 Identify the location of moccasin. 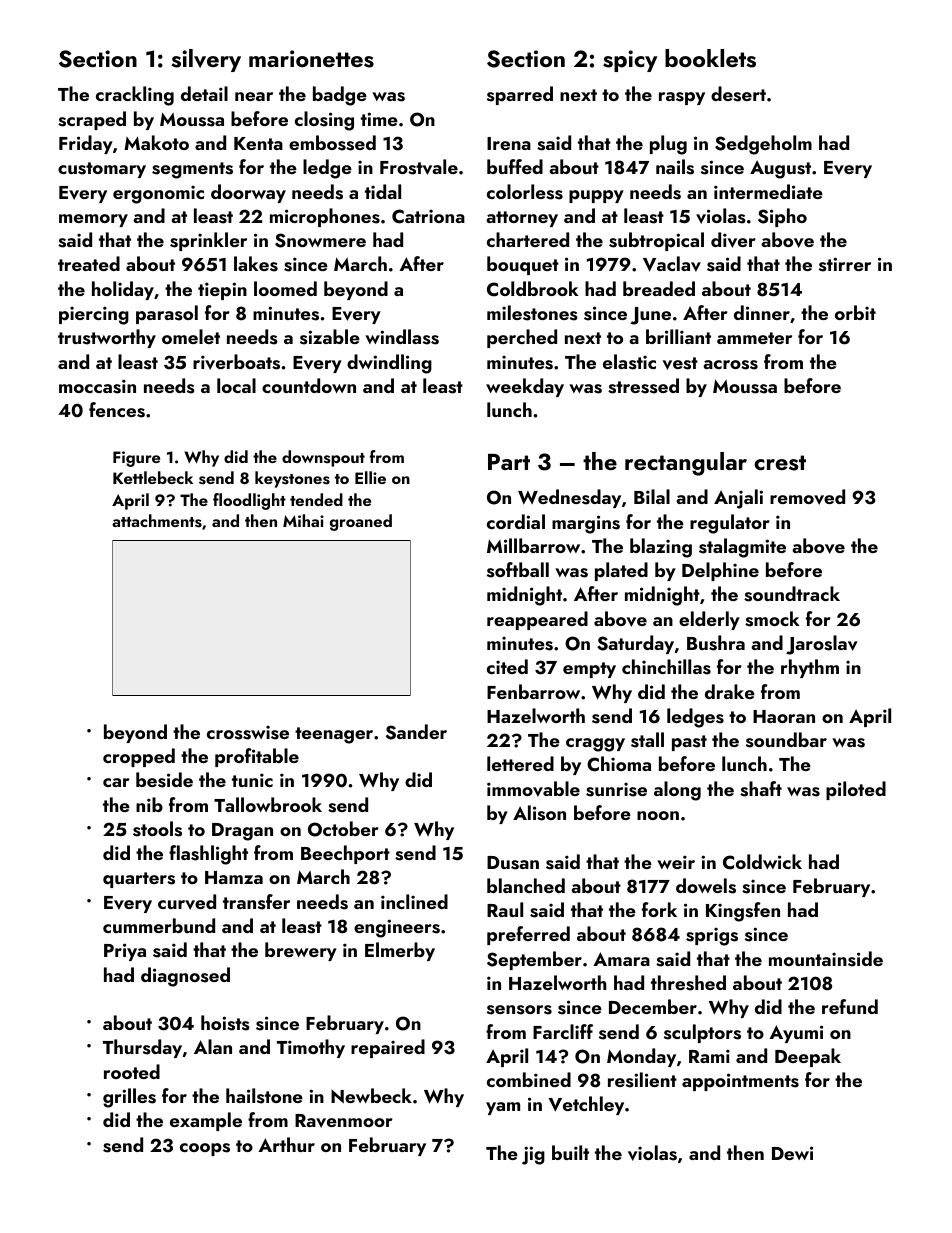
(97, 386).
